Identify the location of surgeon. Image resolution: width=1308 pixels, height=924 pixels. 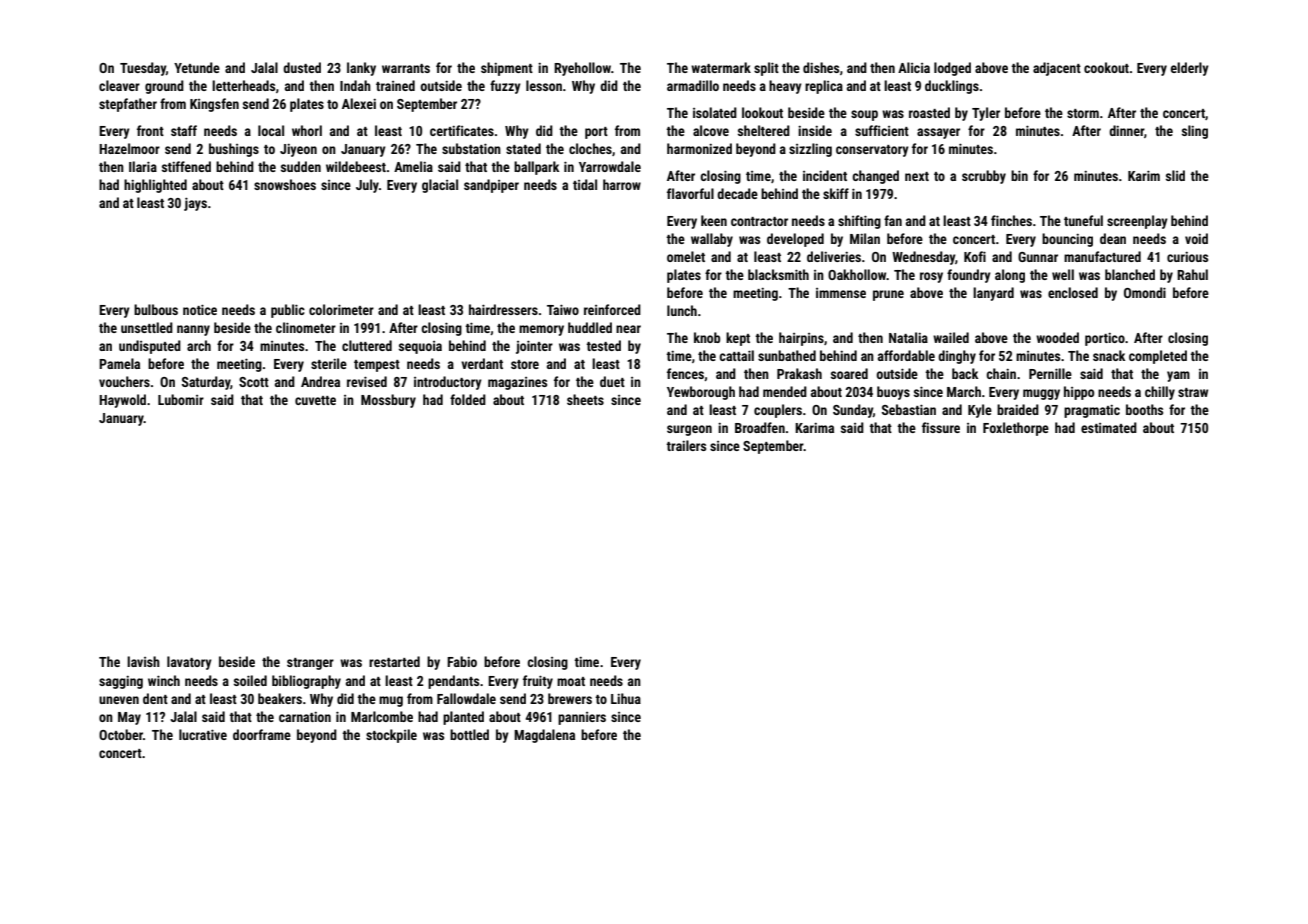
(689, 430).
